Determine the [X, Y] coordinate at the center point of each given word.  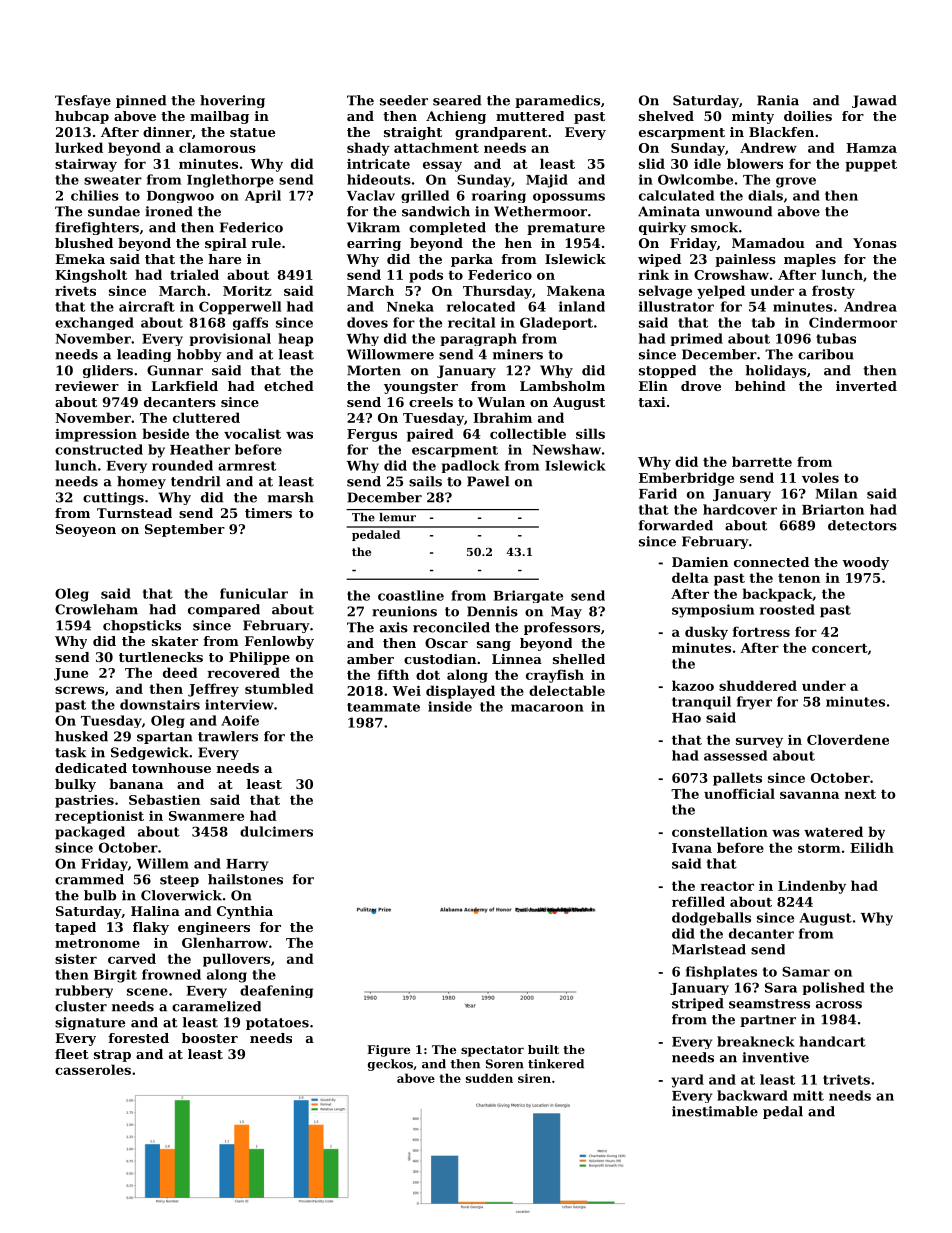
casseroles [93, 1069]
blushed [84, 243]
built [543, 1049]
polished [834, 988]
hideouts [379, 179]
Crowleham [96, 609]
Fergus [372, 435]
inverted [866, 386]
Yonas [875, 243]
